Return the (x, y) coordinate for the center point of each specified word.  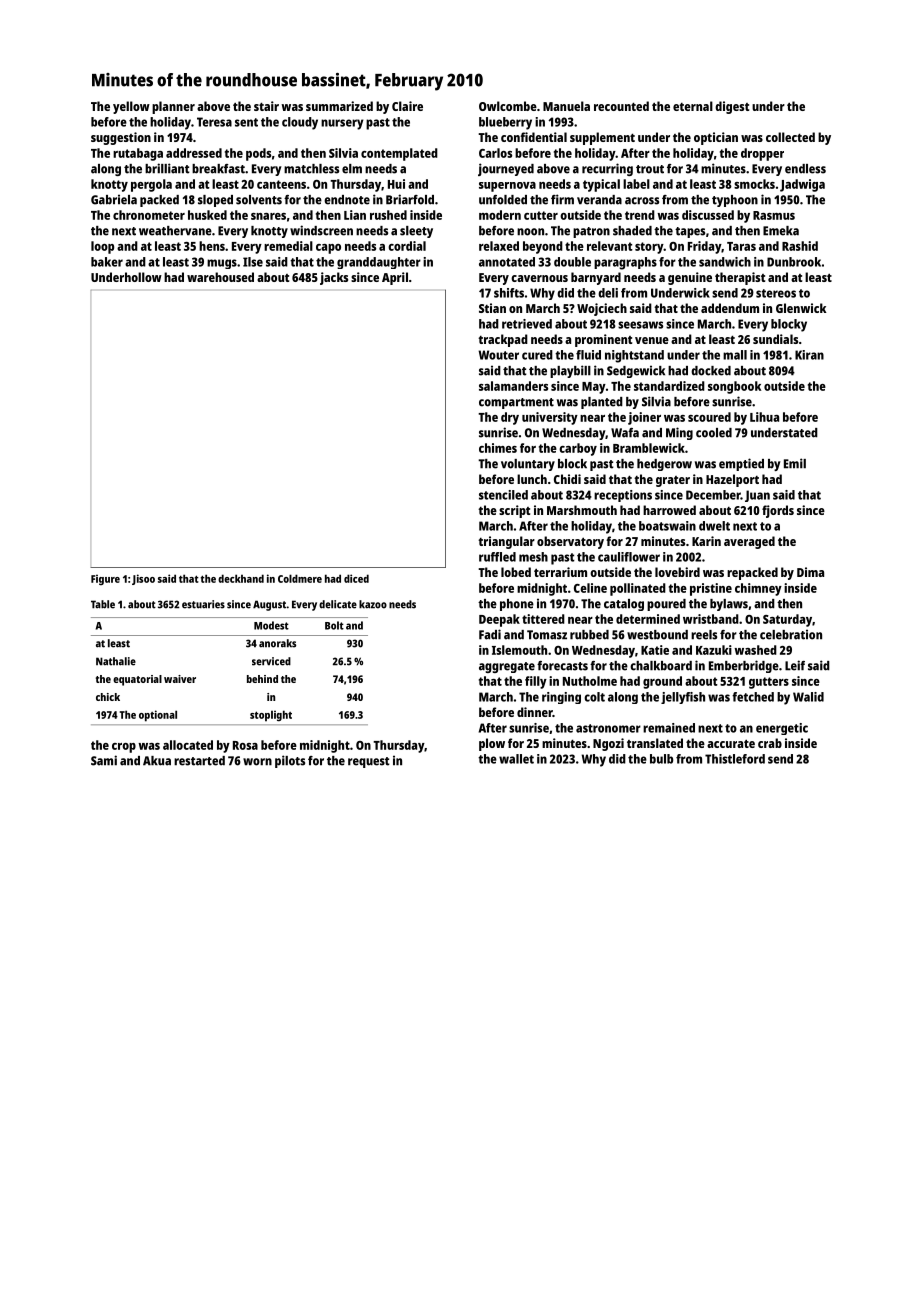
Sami (104, 760)
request (369, 762)
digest (732, 107)
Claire (407, 106)
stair (266, 106)
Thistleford (735, 759)
